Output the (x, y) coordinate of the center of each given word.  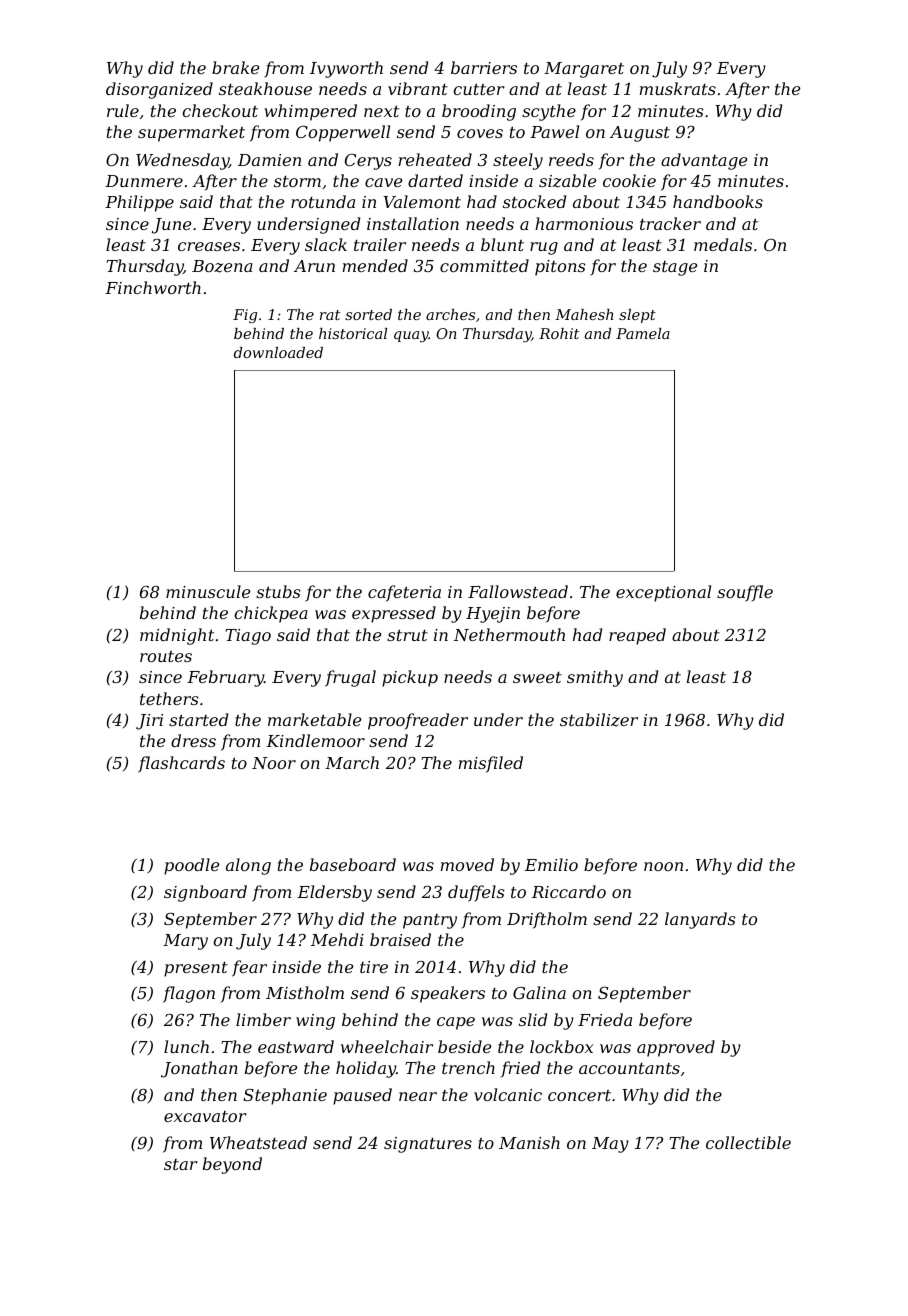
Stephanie (285, 1096)
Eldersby (334, 893)
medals (723, 244)
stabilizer (599, 720)
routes (166, 656)
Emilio (551, 864)
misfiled (491, 764)
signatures (428, 1145)
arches (450, 314)
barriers (484, 67)
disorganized (159, 90)
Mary (185, 942)
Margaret (584, 70)
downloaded (278, 352)
